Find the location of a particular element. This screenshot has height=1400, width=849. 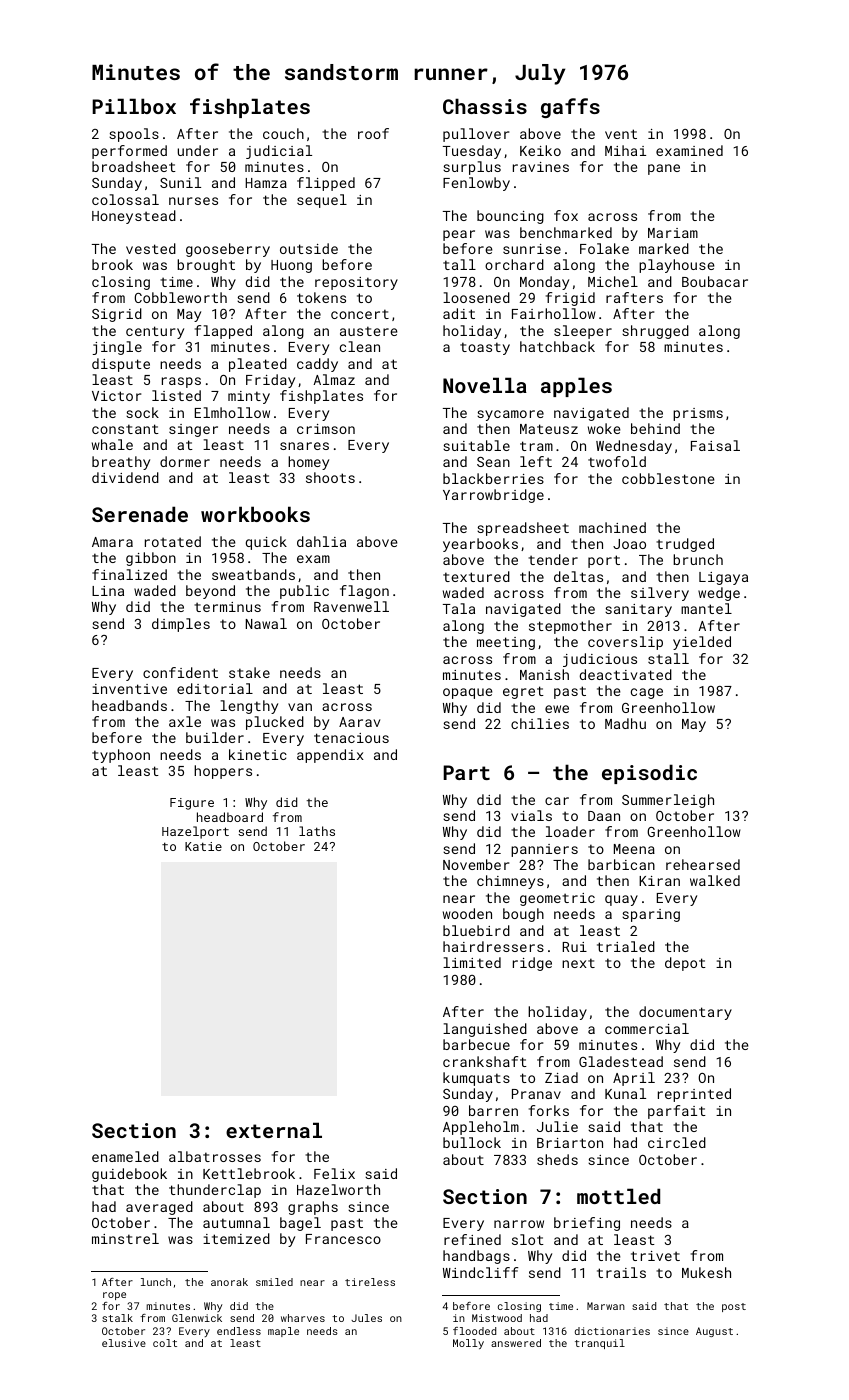

external is located at coordinates (274, 1130).
